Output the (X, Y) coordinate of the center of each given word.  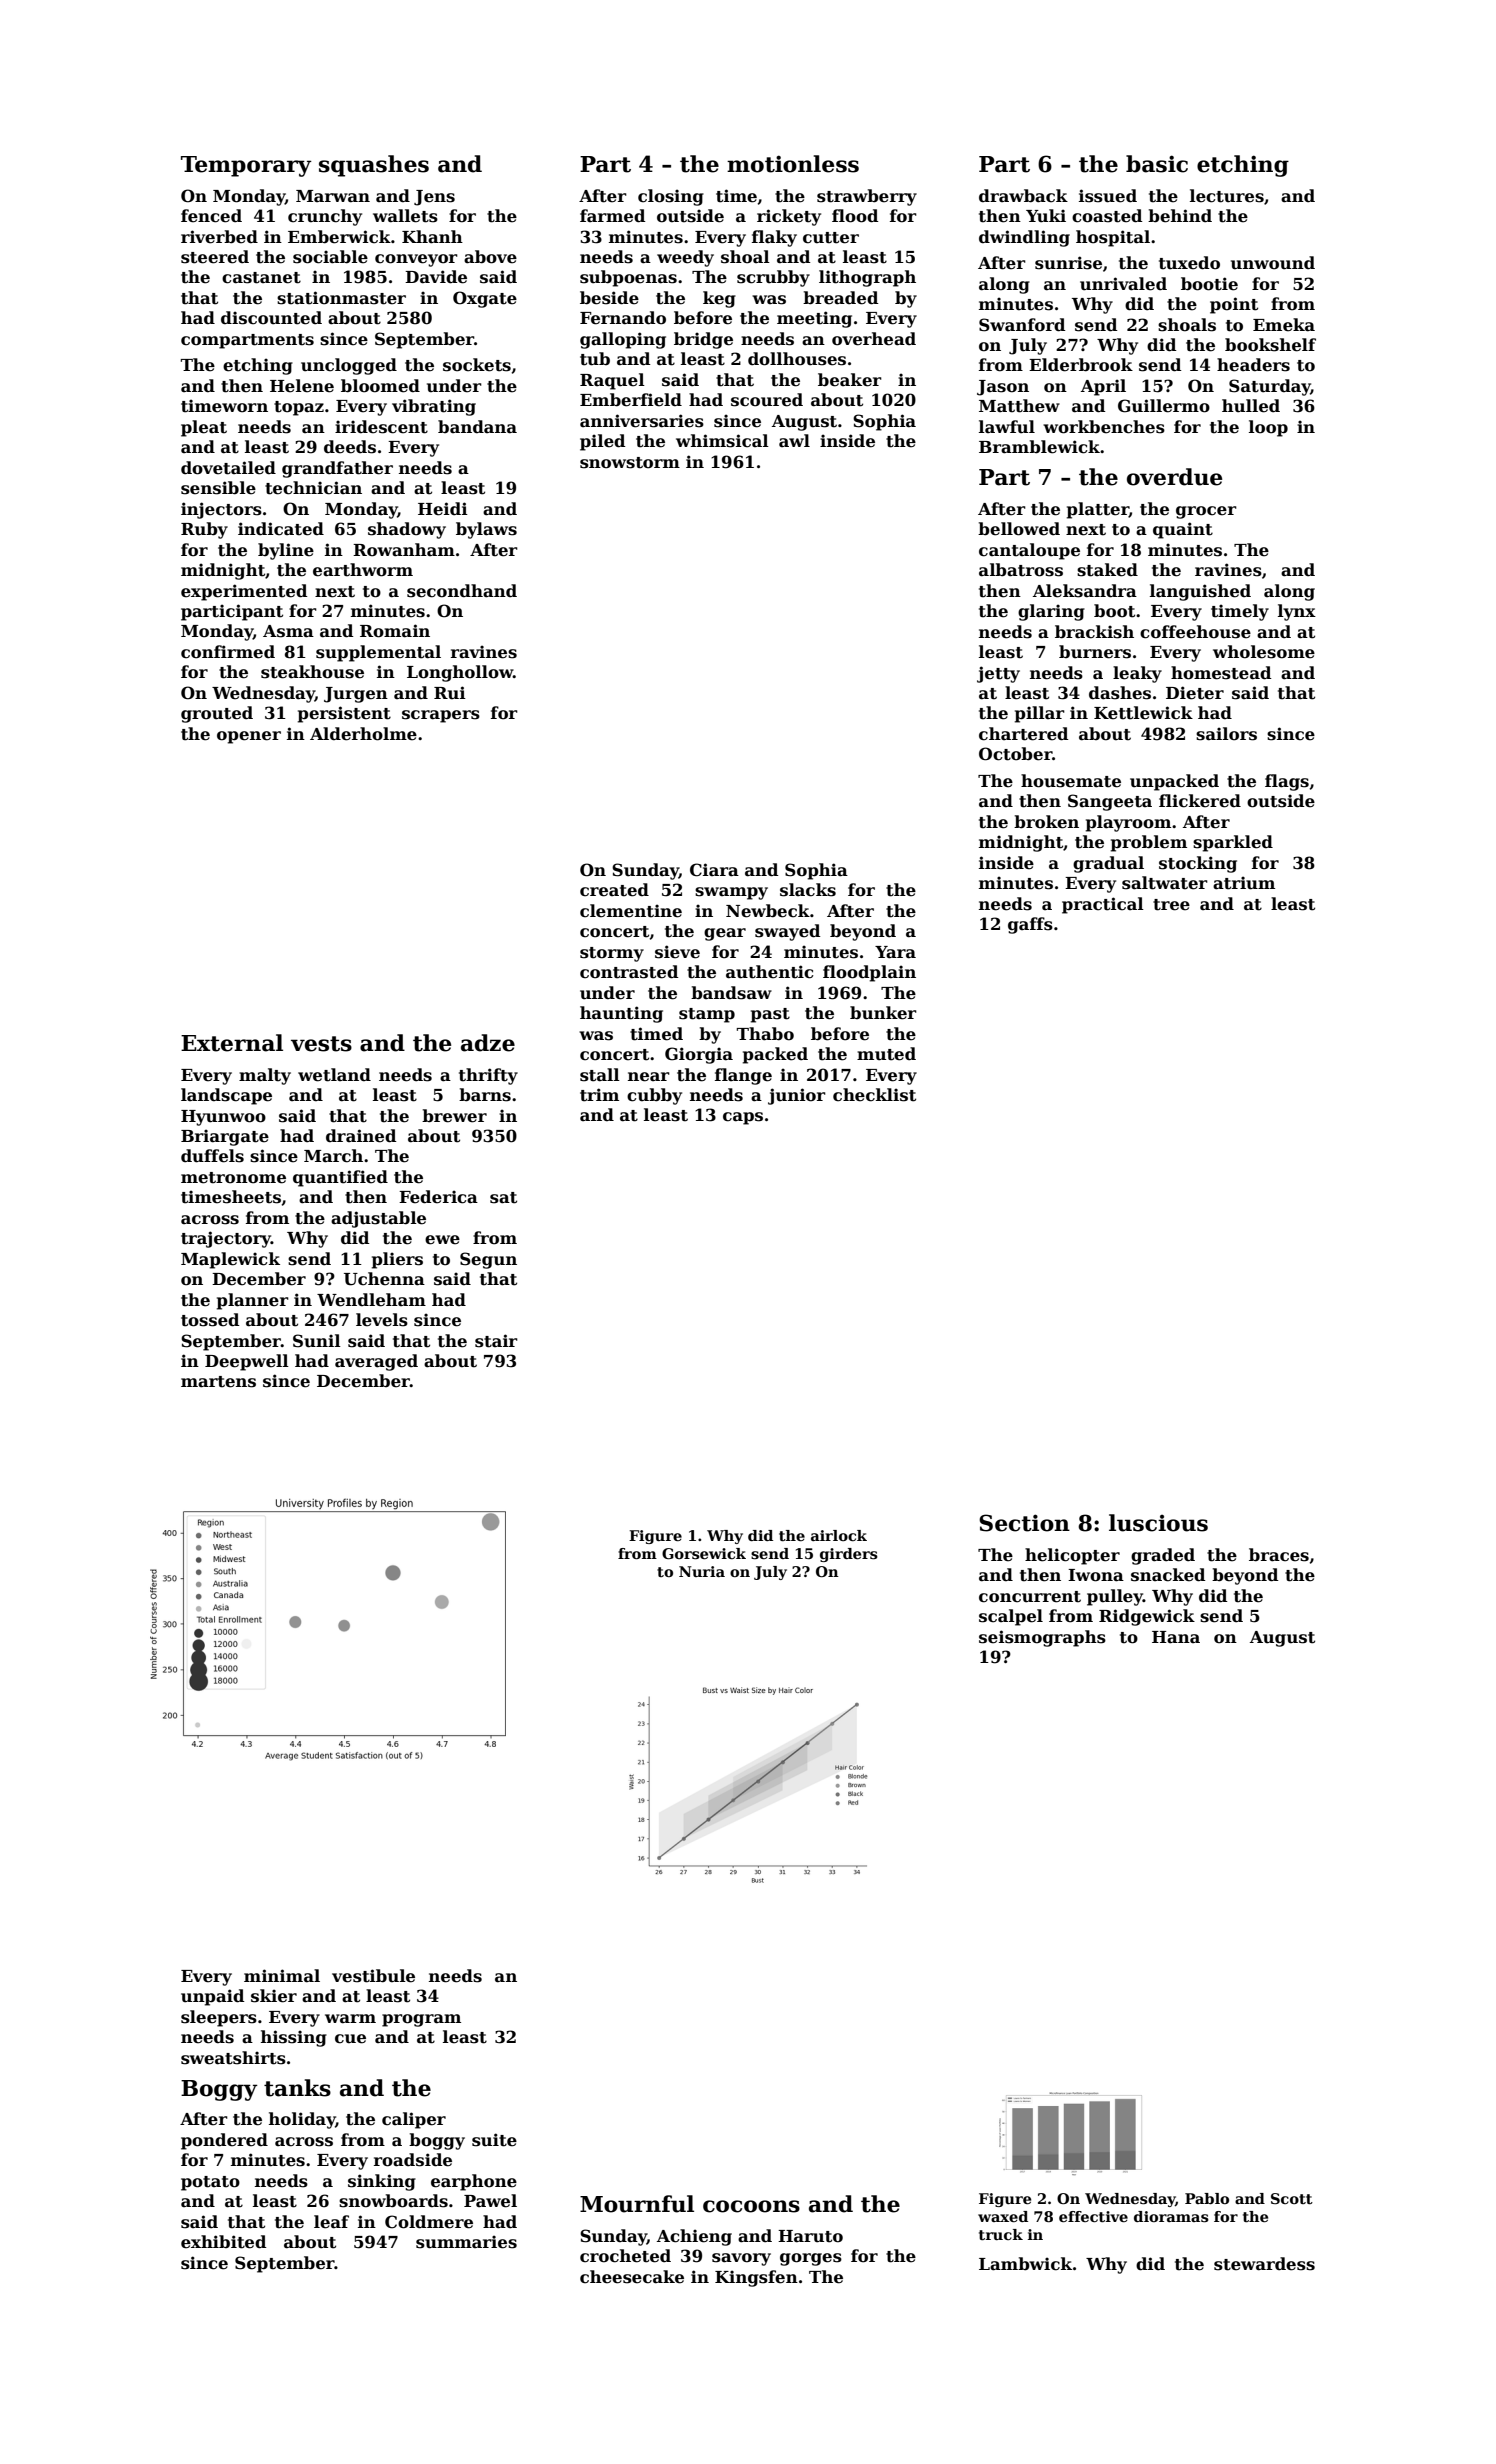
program (421, 2020)
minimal (282, 1976)
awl (794, 440)
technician (313, 488)
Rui (450, 693)
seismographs (1042, 1638)
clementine (631, 911)
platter (1098, 510)
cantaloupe (1029, 551)
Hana (1176, 1637)
